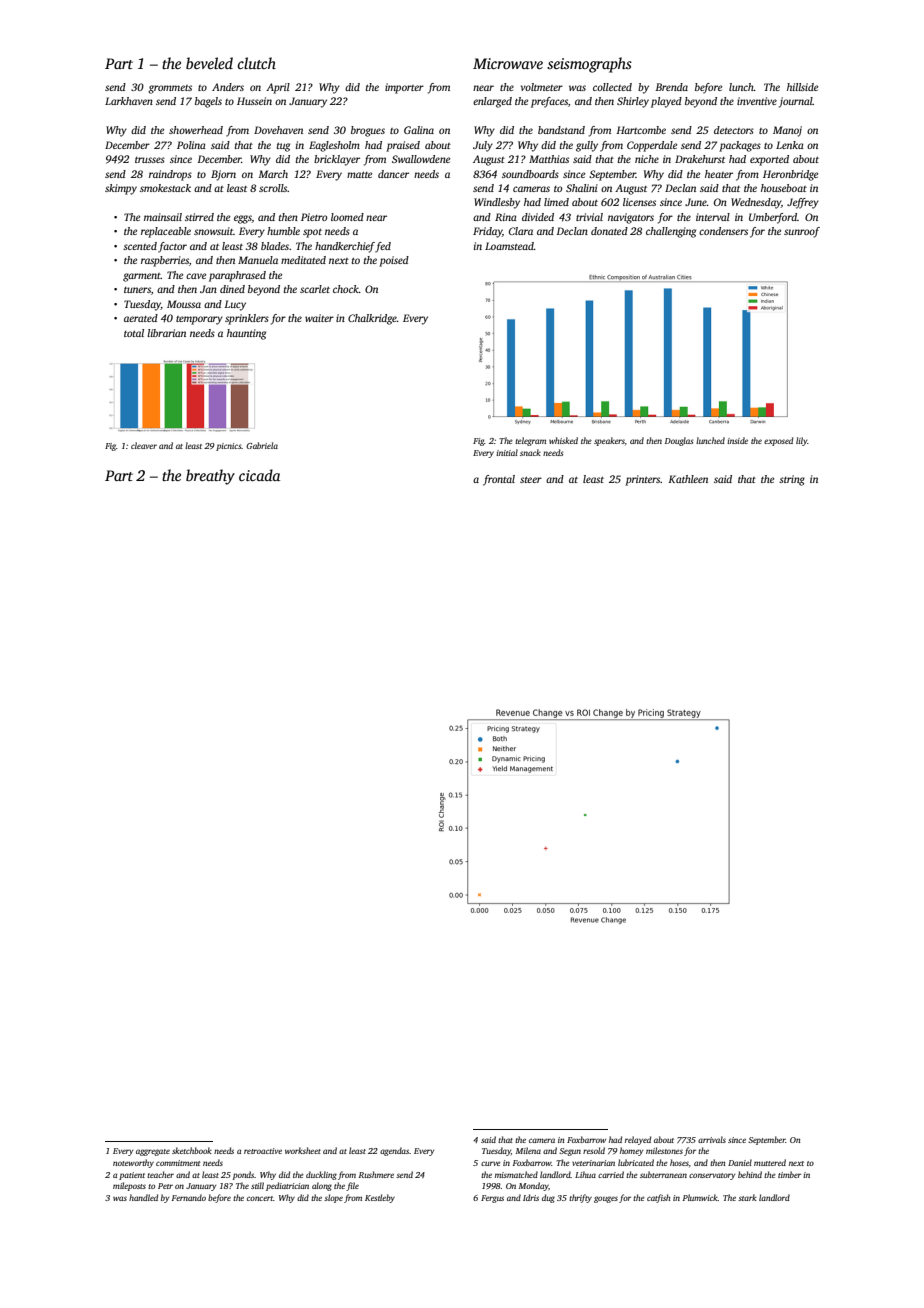  I want to click on cicada, so click(259, 475).
